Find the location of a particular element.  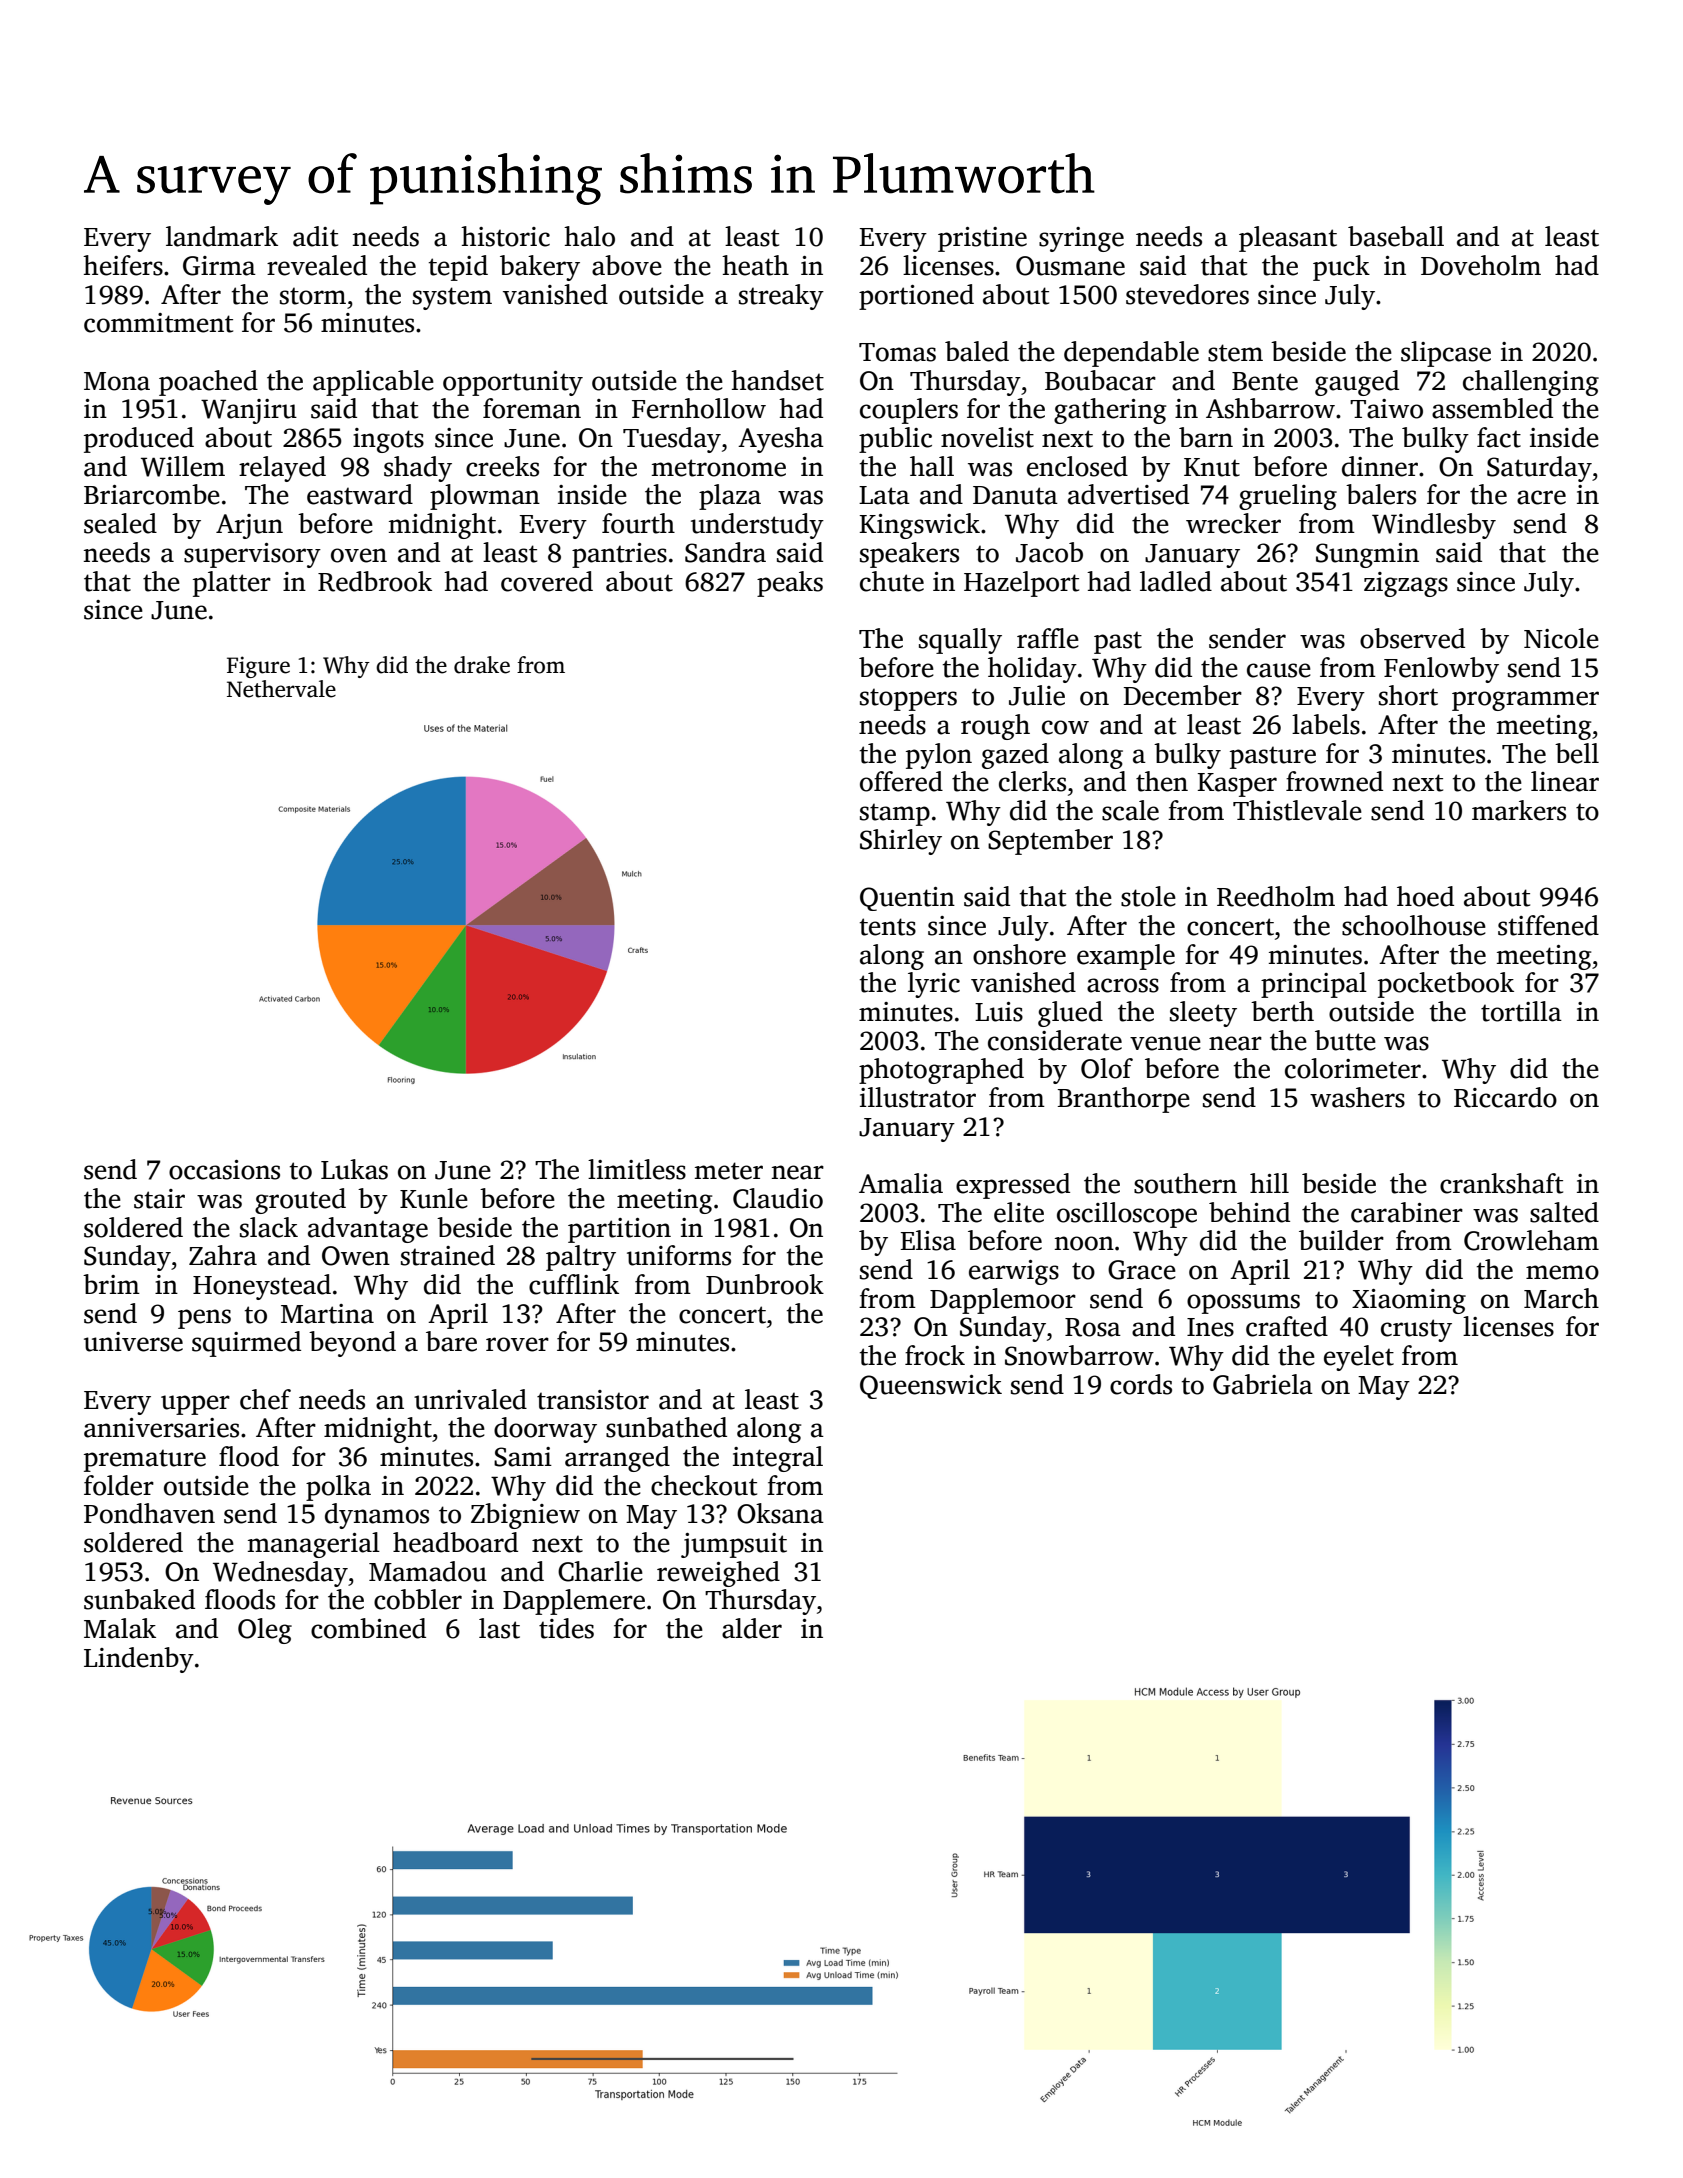

oven is located at coordinates (359, 555).
